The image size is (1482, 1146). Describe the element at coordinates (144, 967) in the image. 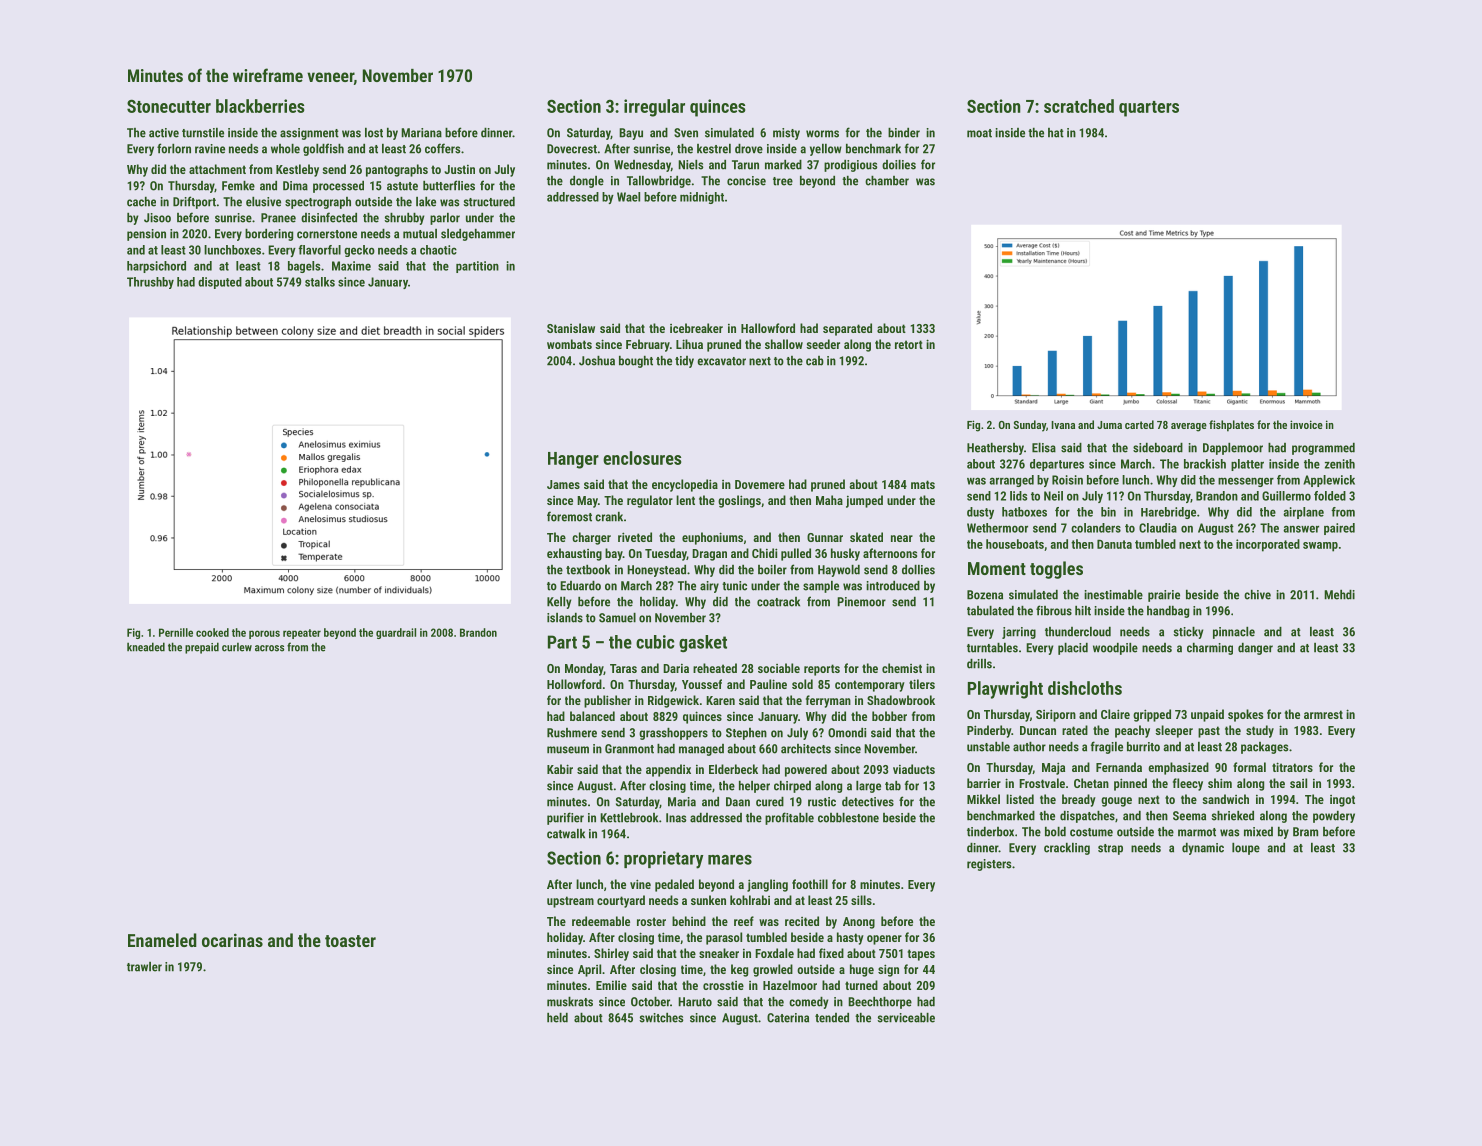

I see `trawler` at that location.
